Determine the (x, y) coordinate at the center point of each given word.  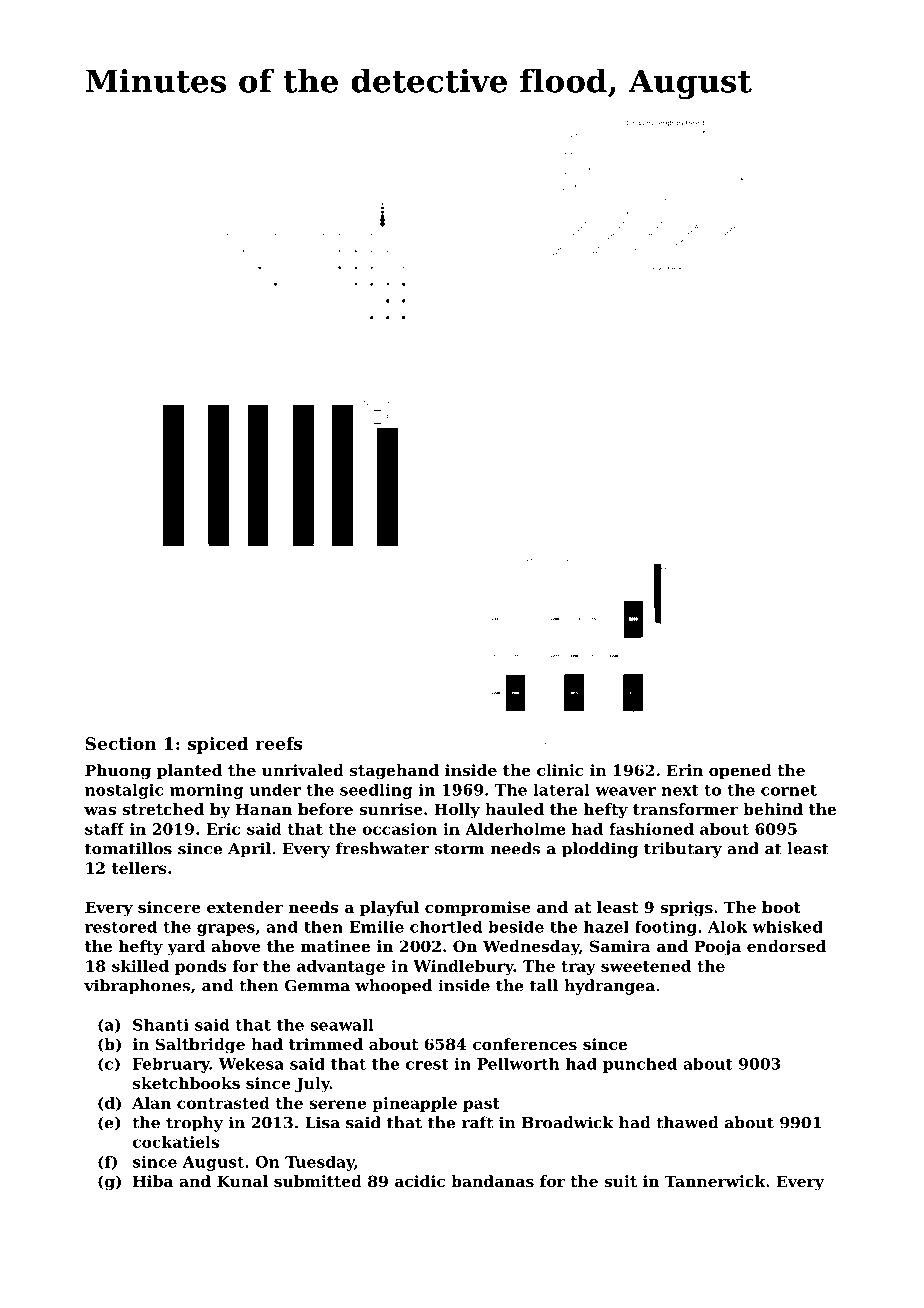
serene (337, 1104)
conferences (525, 1044)
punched (640, 1065)
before (325, 809)
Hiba (153, 1181)
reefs (278, 743)
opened (740, 771)
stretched (163, 809)
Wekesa (251, 1064)
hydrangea (609, 987)
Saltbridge (200, 1046)
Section (121, 743)
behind (773, 809)
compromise (478, 908)
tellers (139, 868)
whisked (787, 927)
